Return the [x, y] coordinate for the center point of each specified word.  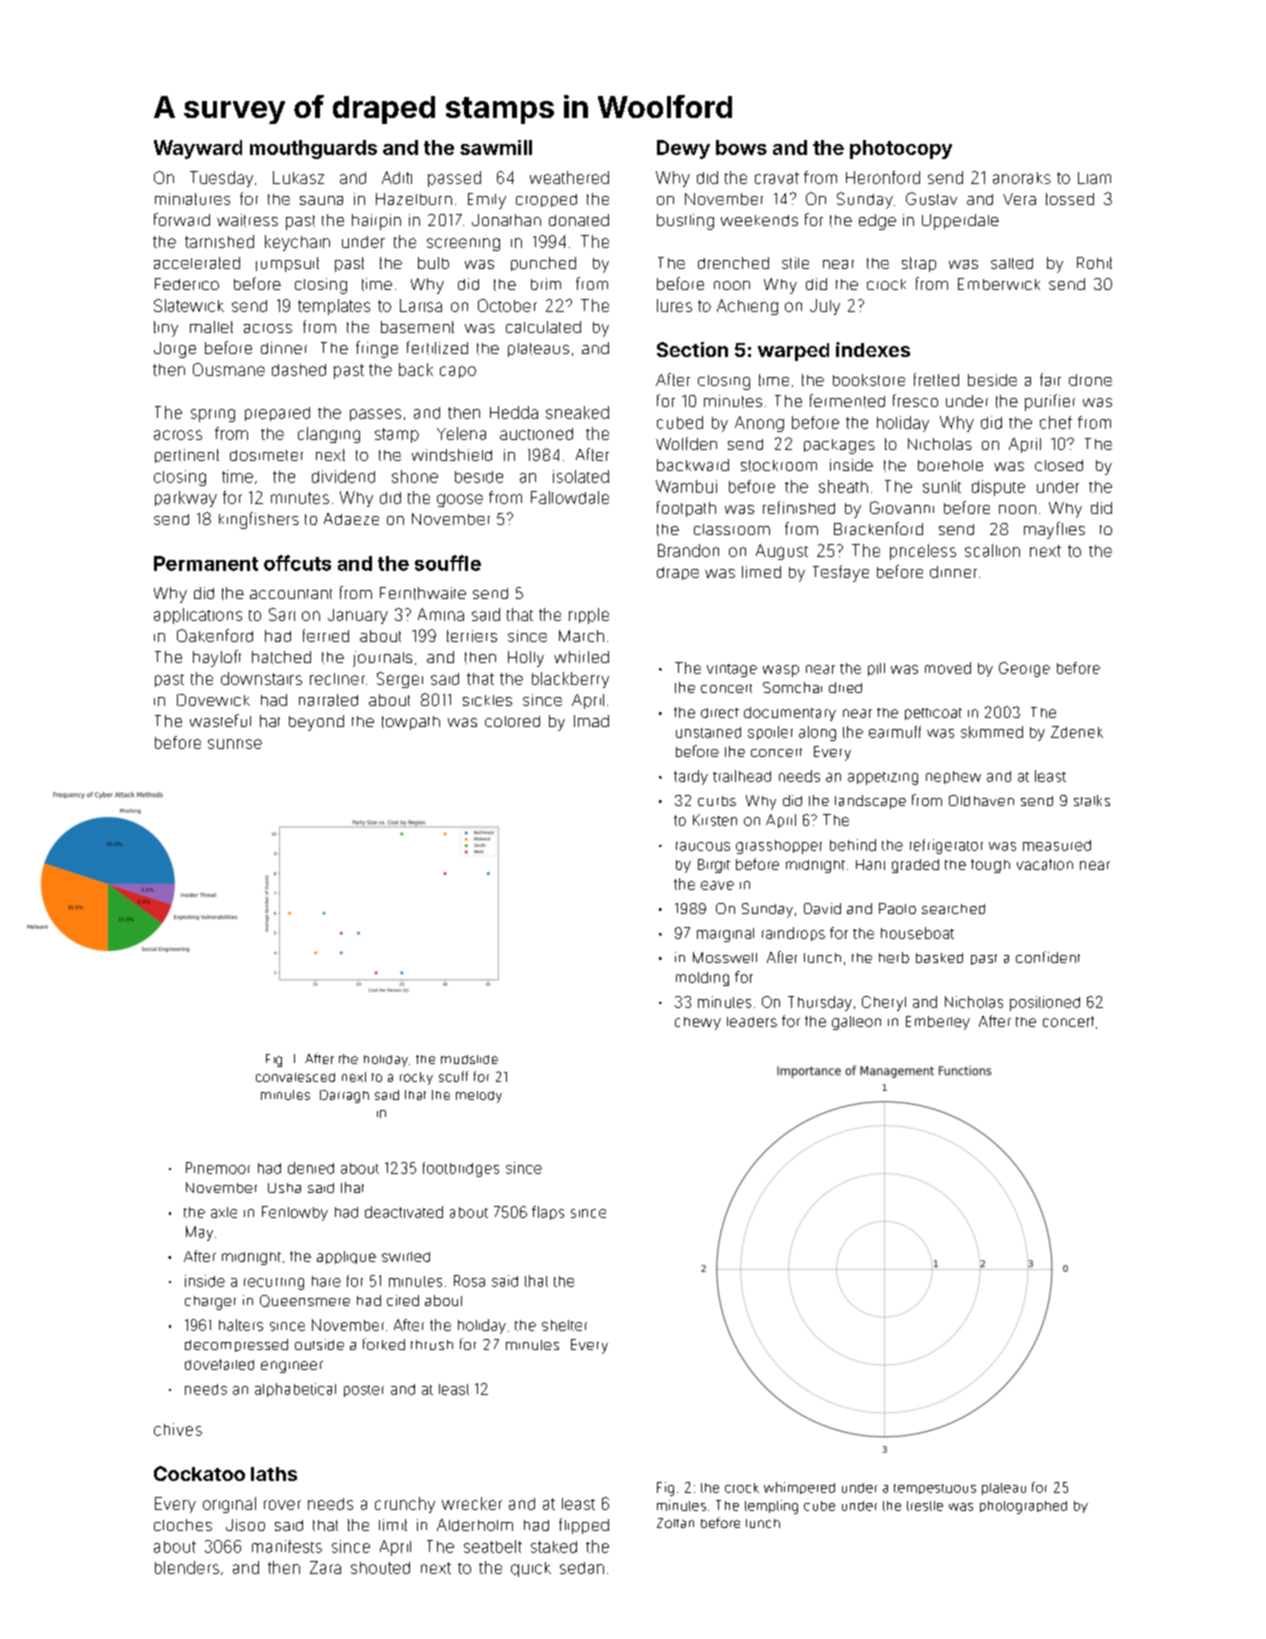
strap [919, 264]
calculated [543, 327]
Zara [325, 1567]
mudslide [469, 1059]
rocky [416, 1078]
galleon [856, 1023]
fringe [377, 349]
